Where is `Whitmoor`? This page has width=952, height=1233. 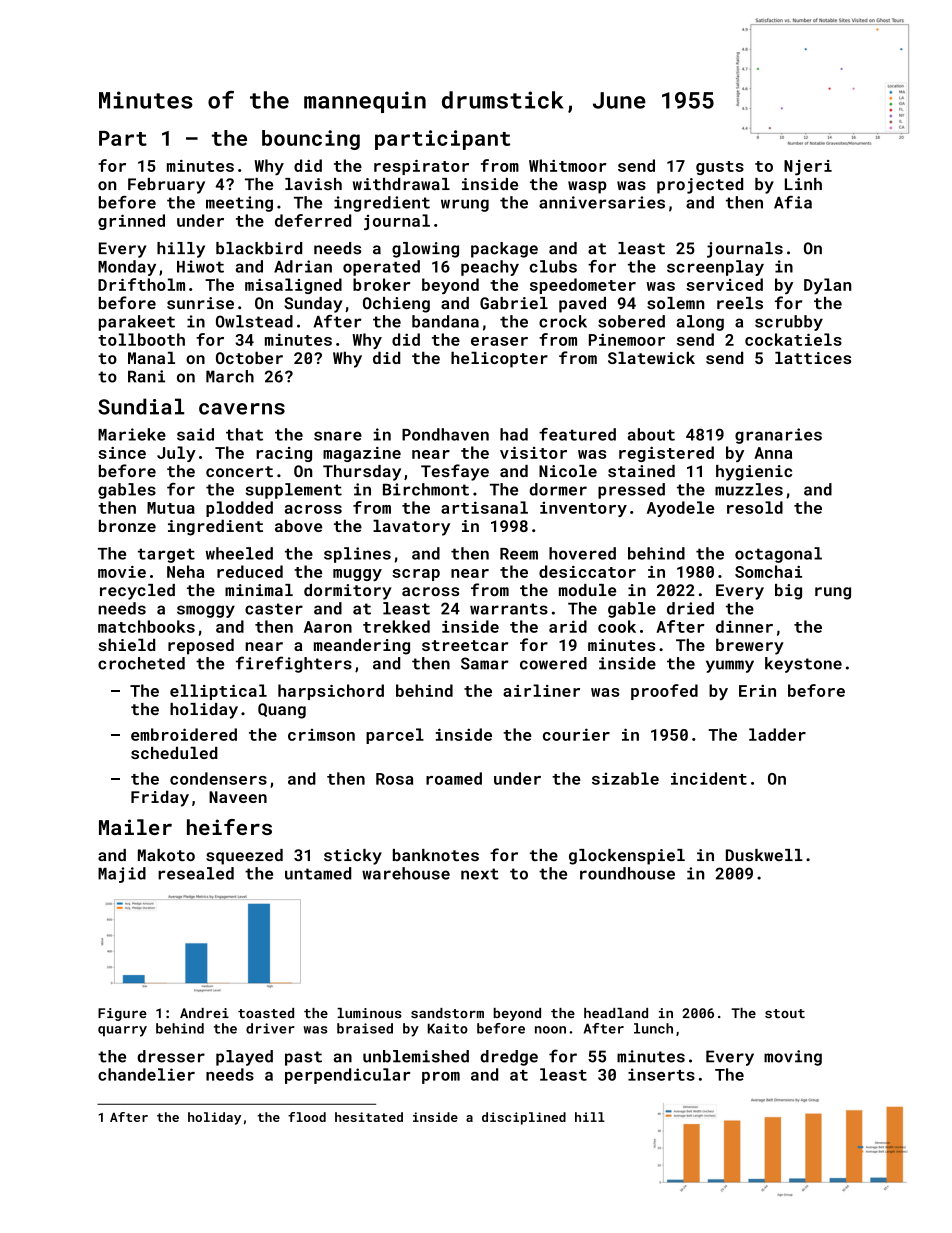
Whitmoor is located at coordinates (568, 165).
